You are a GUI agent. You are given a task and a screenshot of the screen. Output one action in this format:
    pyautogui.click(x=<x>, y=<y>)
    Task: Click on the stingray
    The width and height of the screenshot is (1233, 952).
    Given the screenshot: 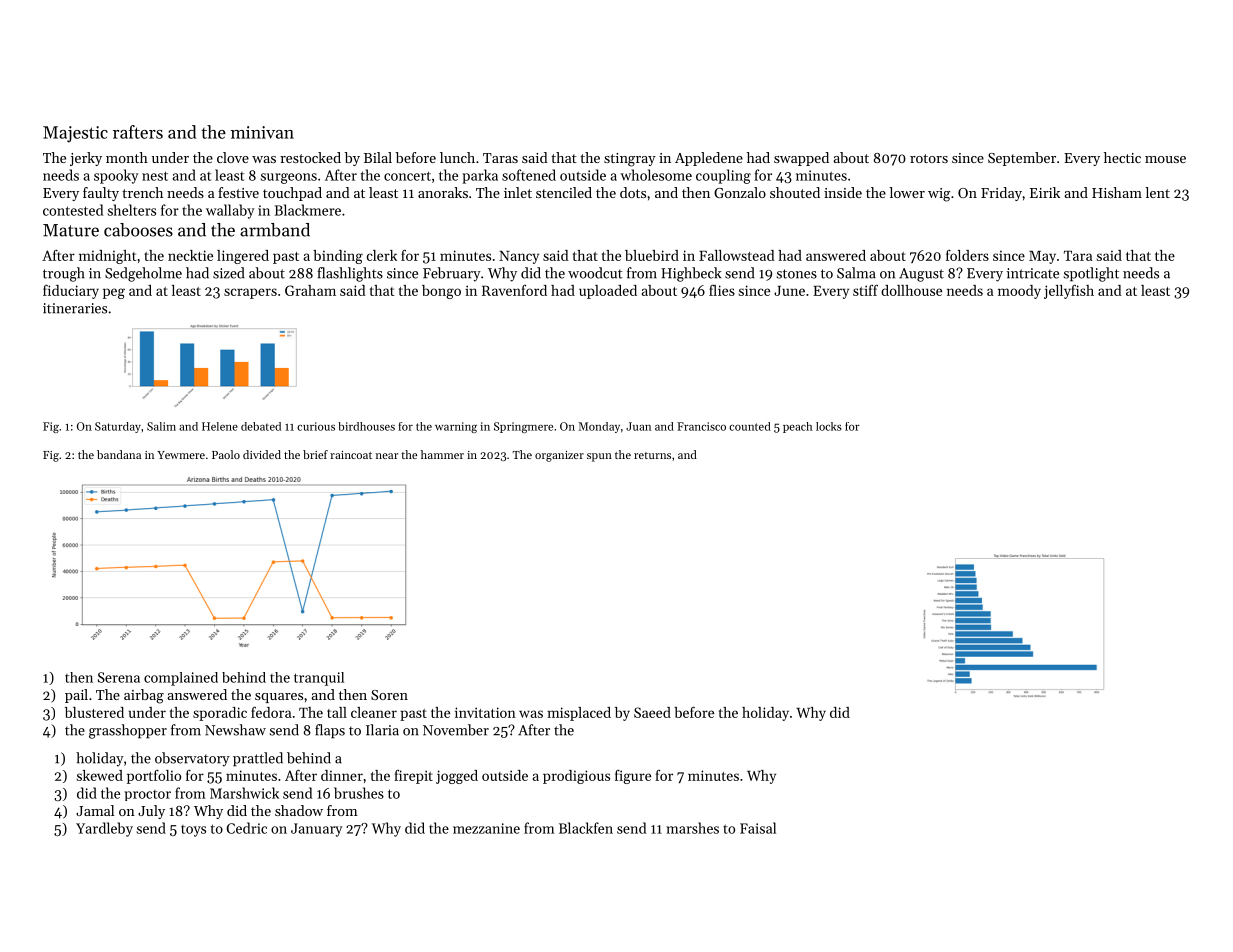 What is the action you would take?
    pyautogui.click(x=630, y=160)
